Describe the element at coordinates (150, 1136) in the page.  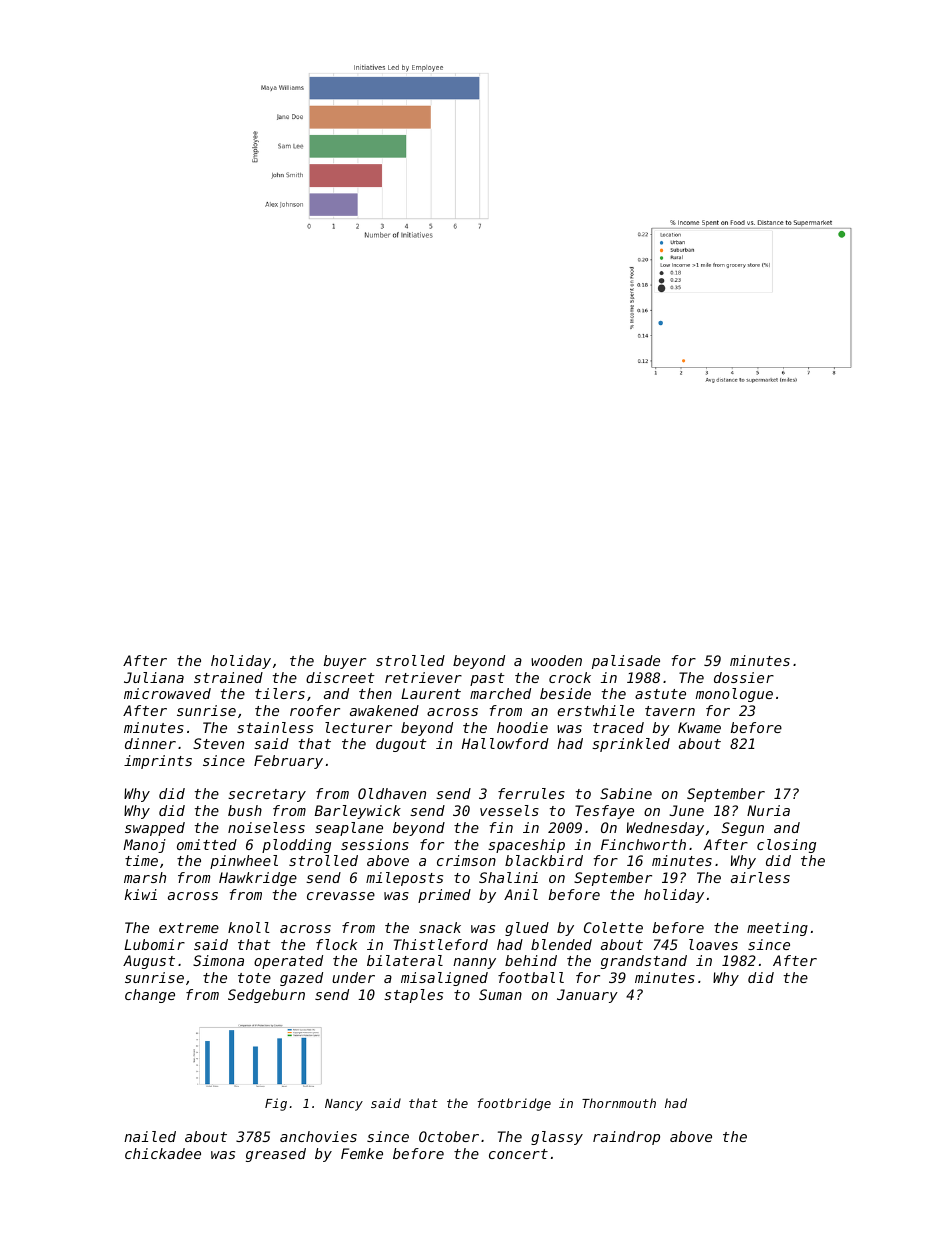
I see `nailed` at that location.
